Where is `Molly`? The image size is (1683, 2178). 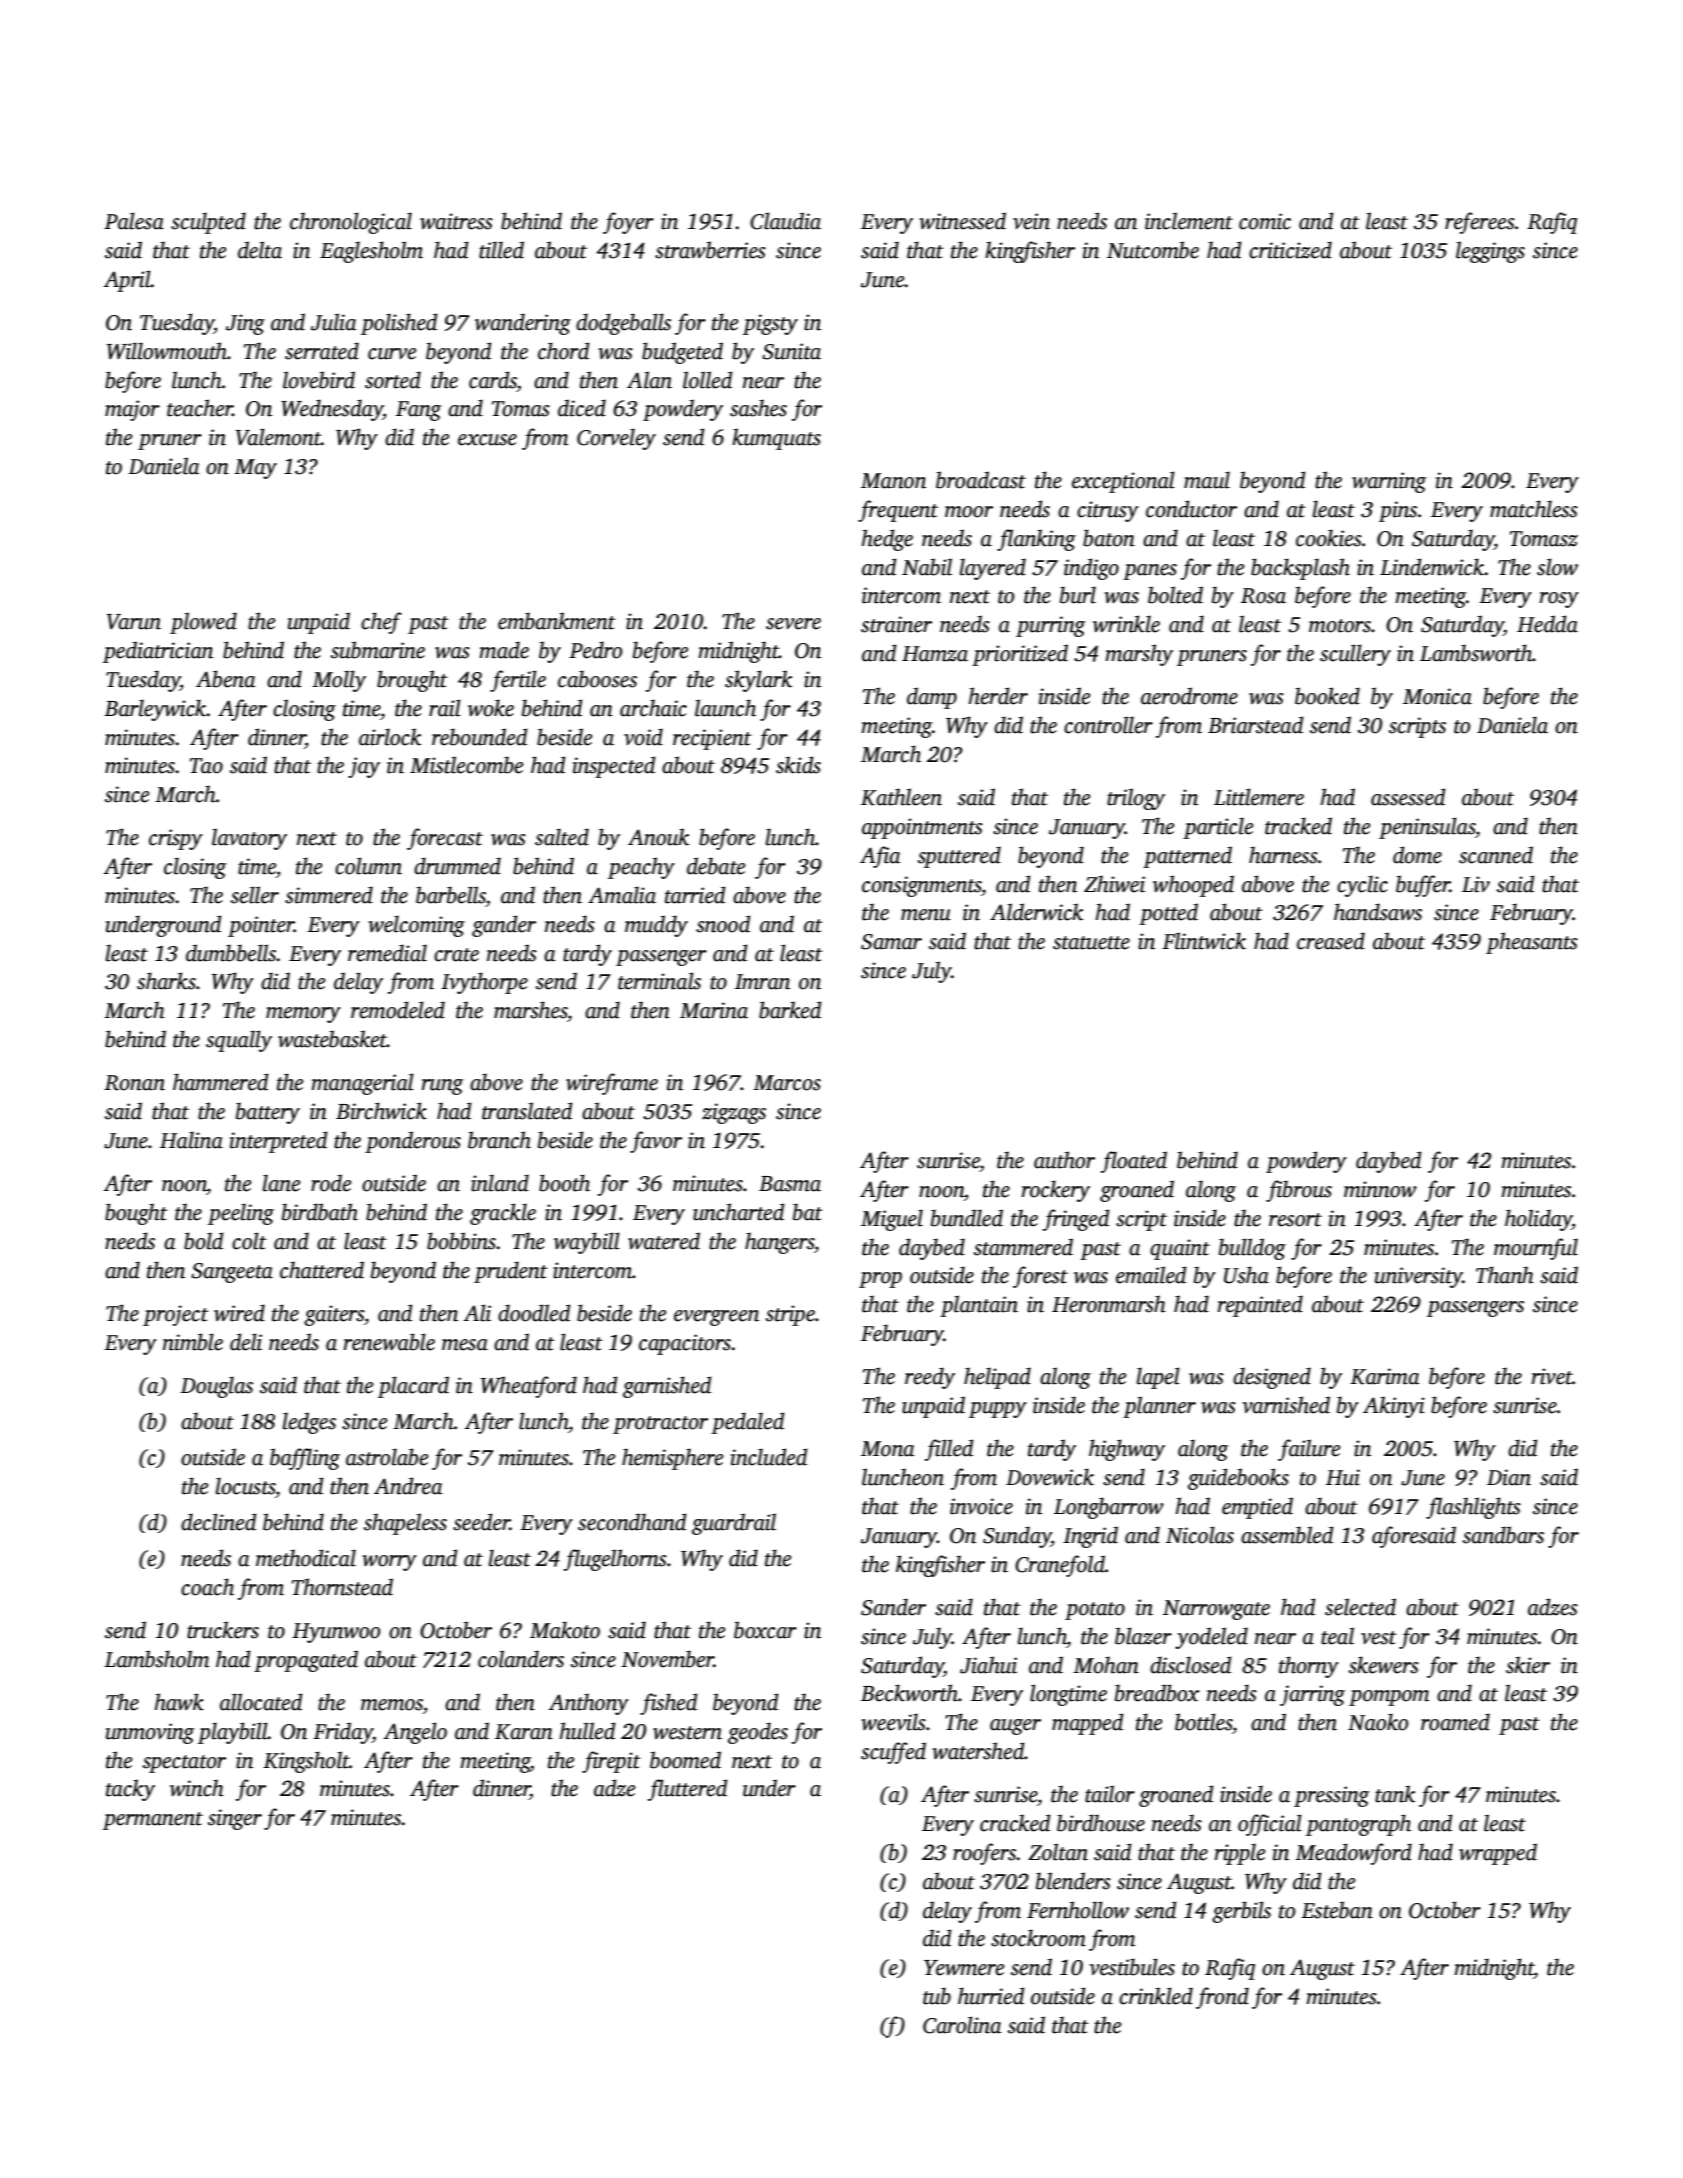 Molly is located at coordinates (339, 681).
